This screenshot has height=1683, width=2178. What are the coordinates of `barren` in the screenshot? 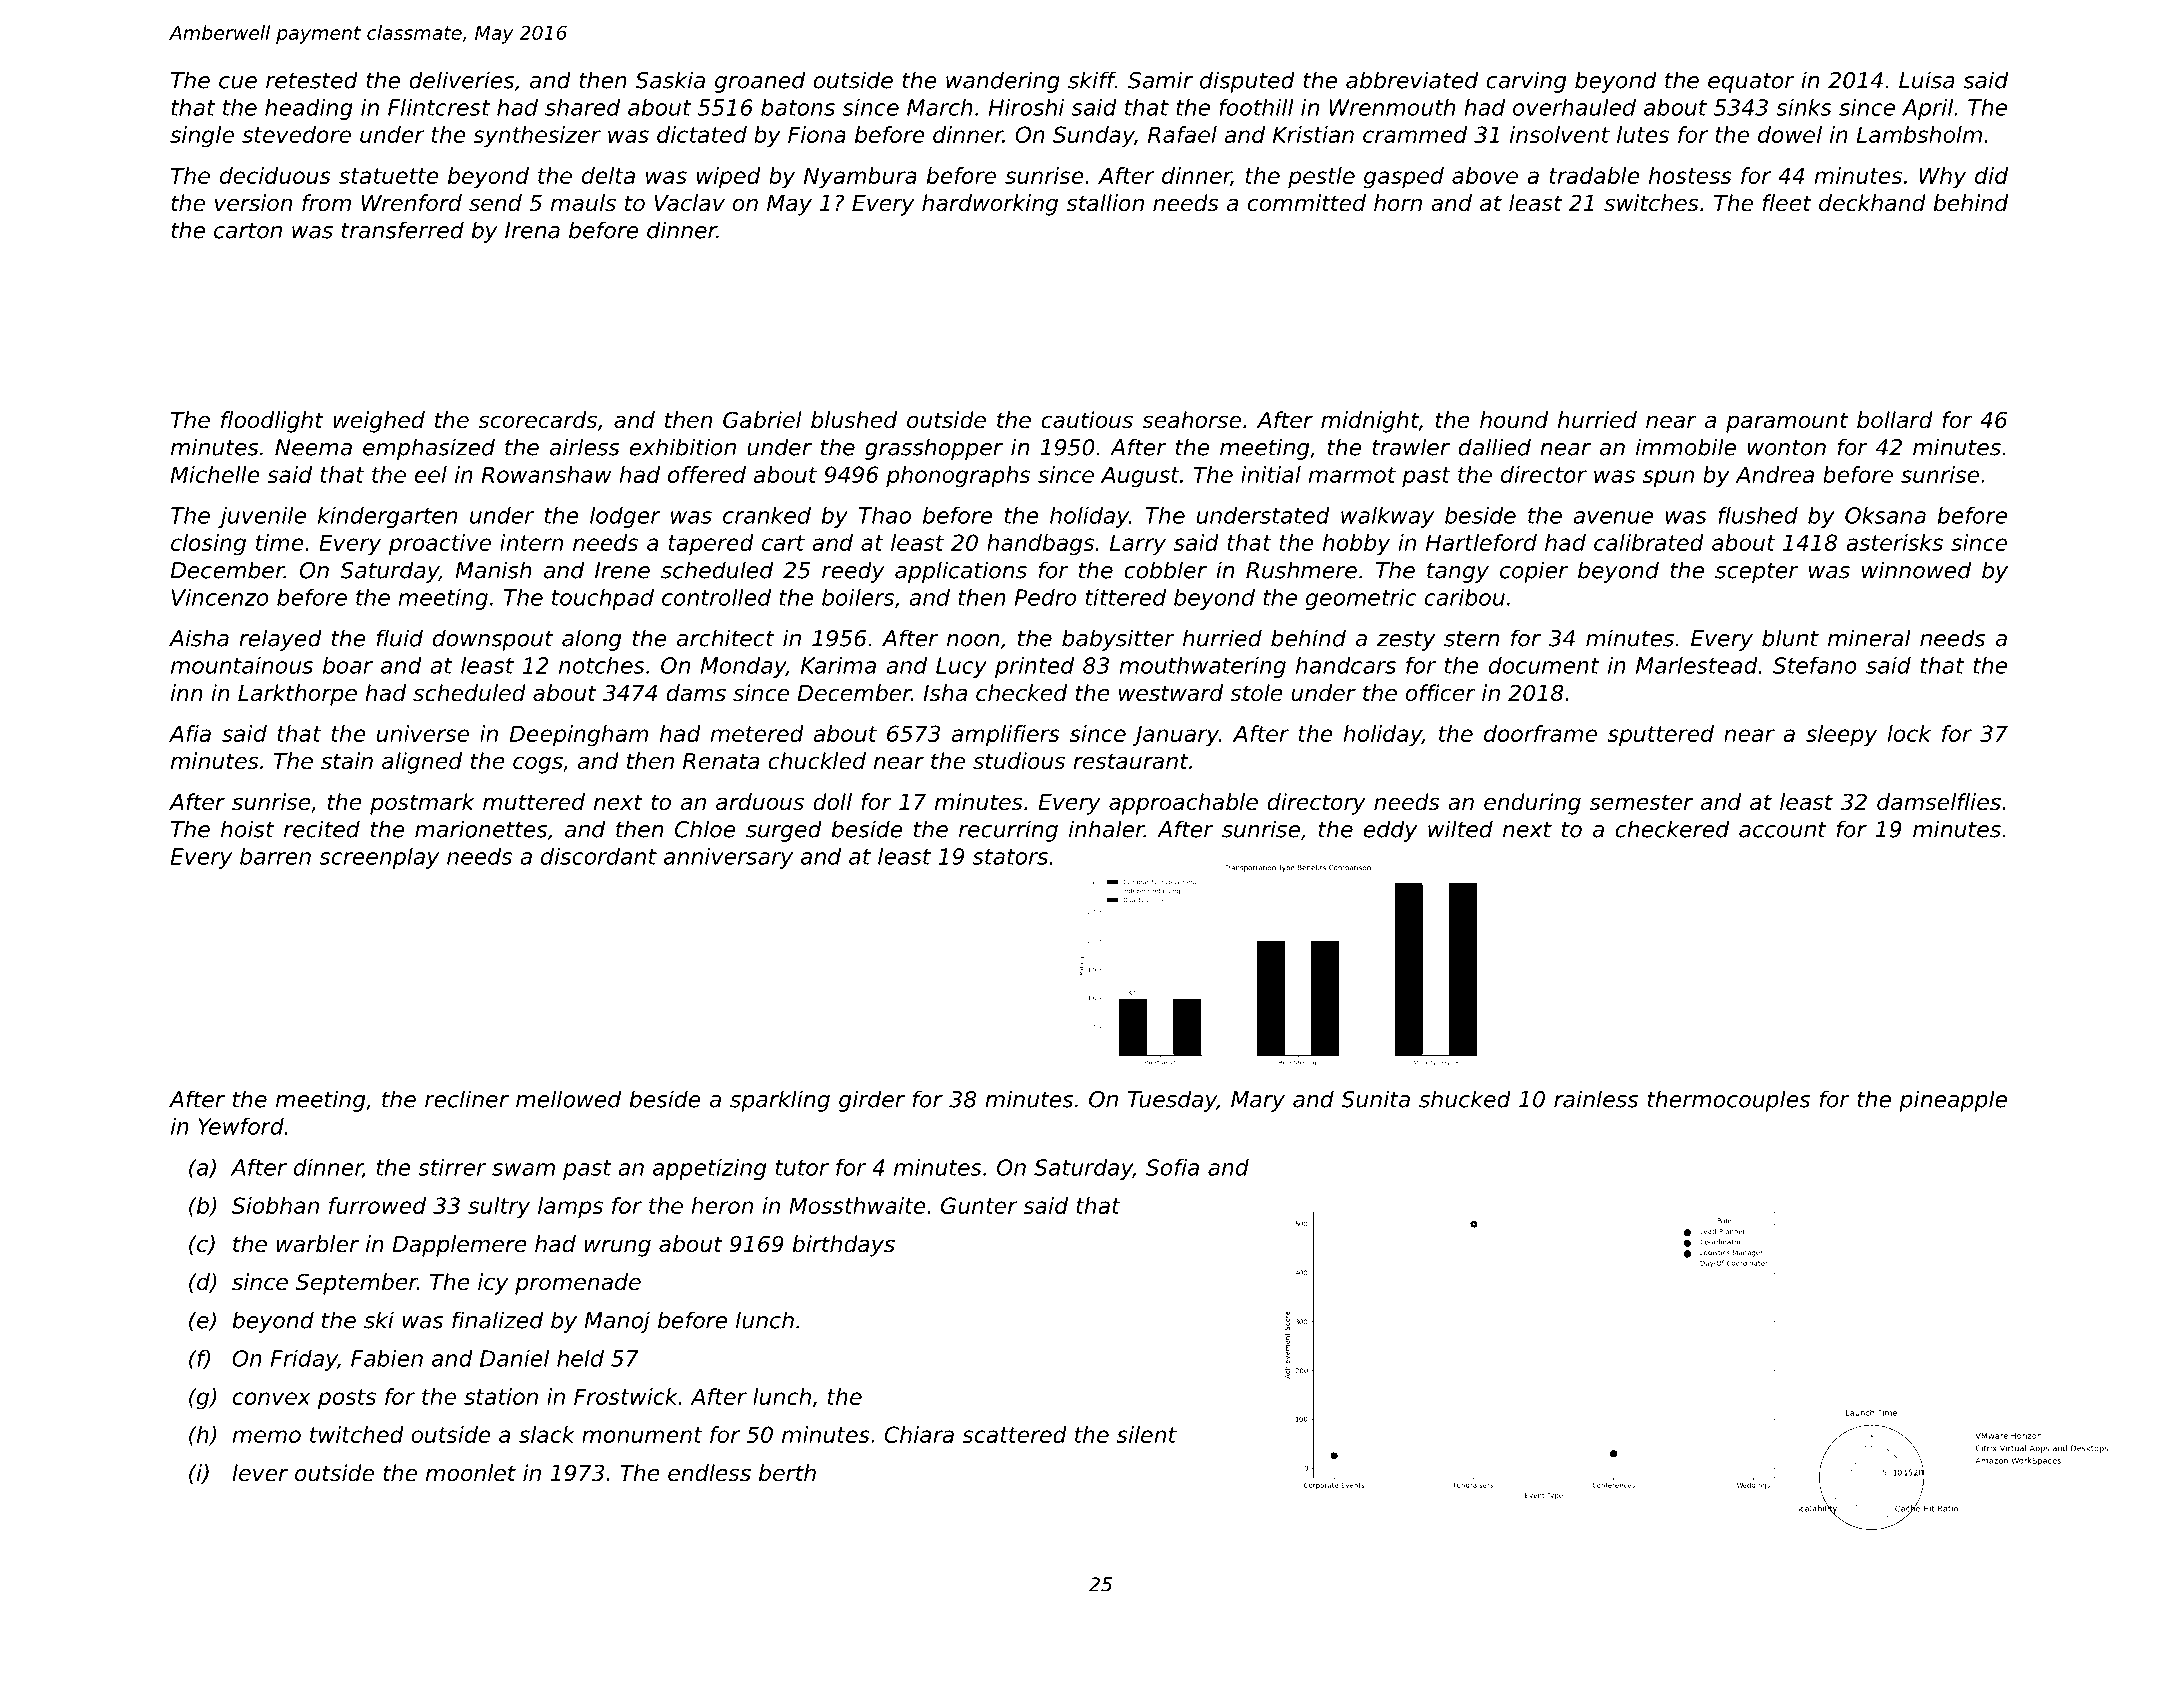 It's located at (275, 856).
